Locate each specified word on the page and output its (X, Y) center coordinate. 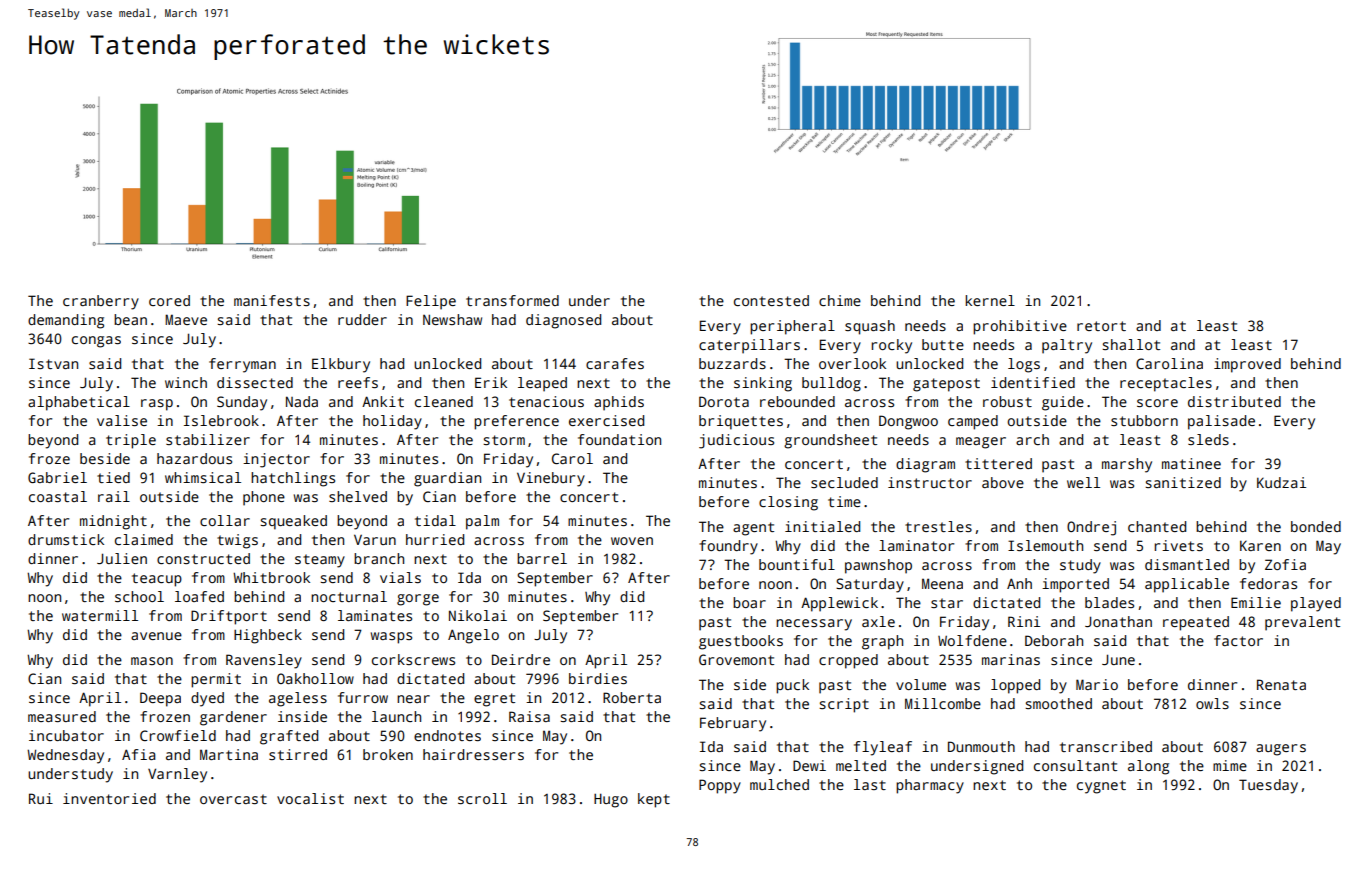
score (1157, 403)
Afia (138, 754)
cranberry (101, 302)
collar (225, 520)
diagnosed (563, 321)
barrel (542, 558)
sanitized (1183, 482)
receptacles (1166, 384)
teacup (157, 580)
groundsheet (830, 441)
